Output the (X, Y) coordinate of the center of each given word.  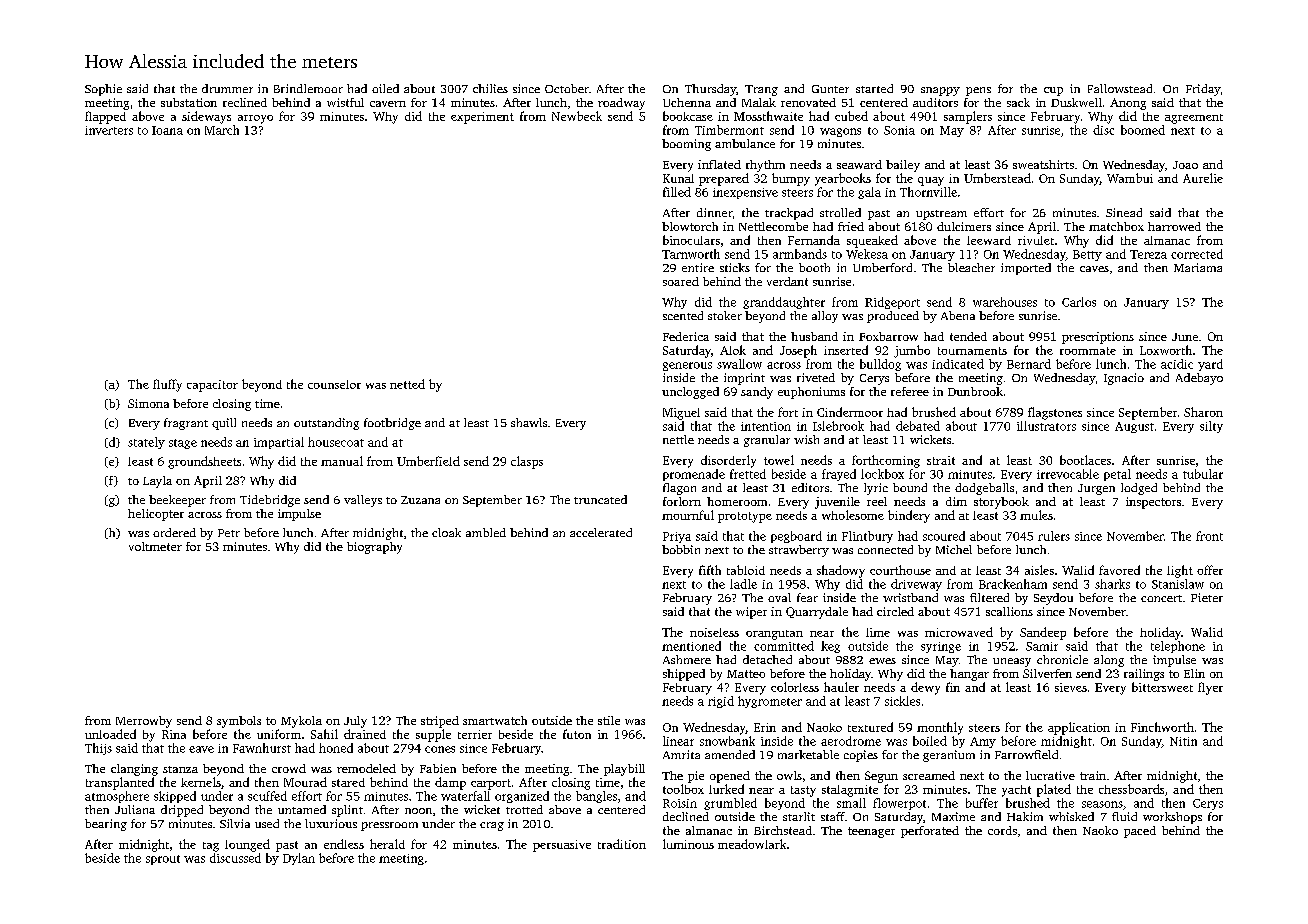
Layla (157, 482)
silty (1211, 427)
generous (687, 366)
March (222, 130)
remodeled (366, 768)
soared (681, 281)
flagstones (1055, 413)
